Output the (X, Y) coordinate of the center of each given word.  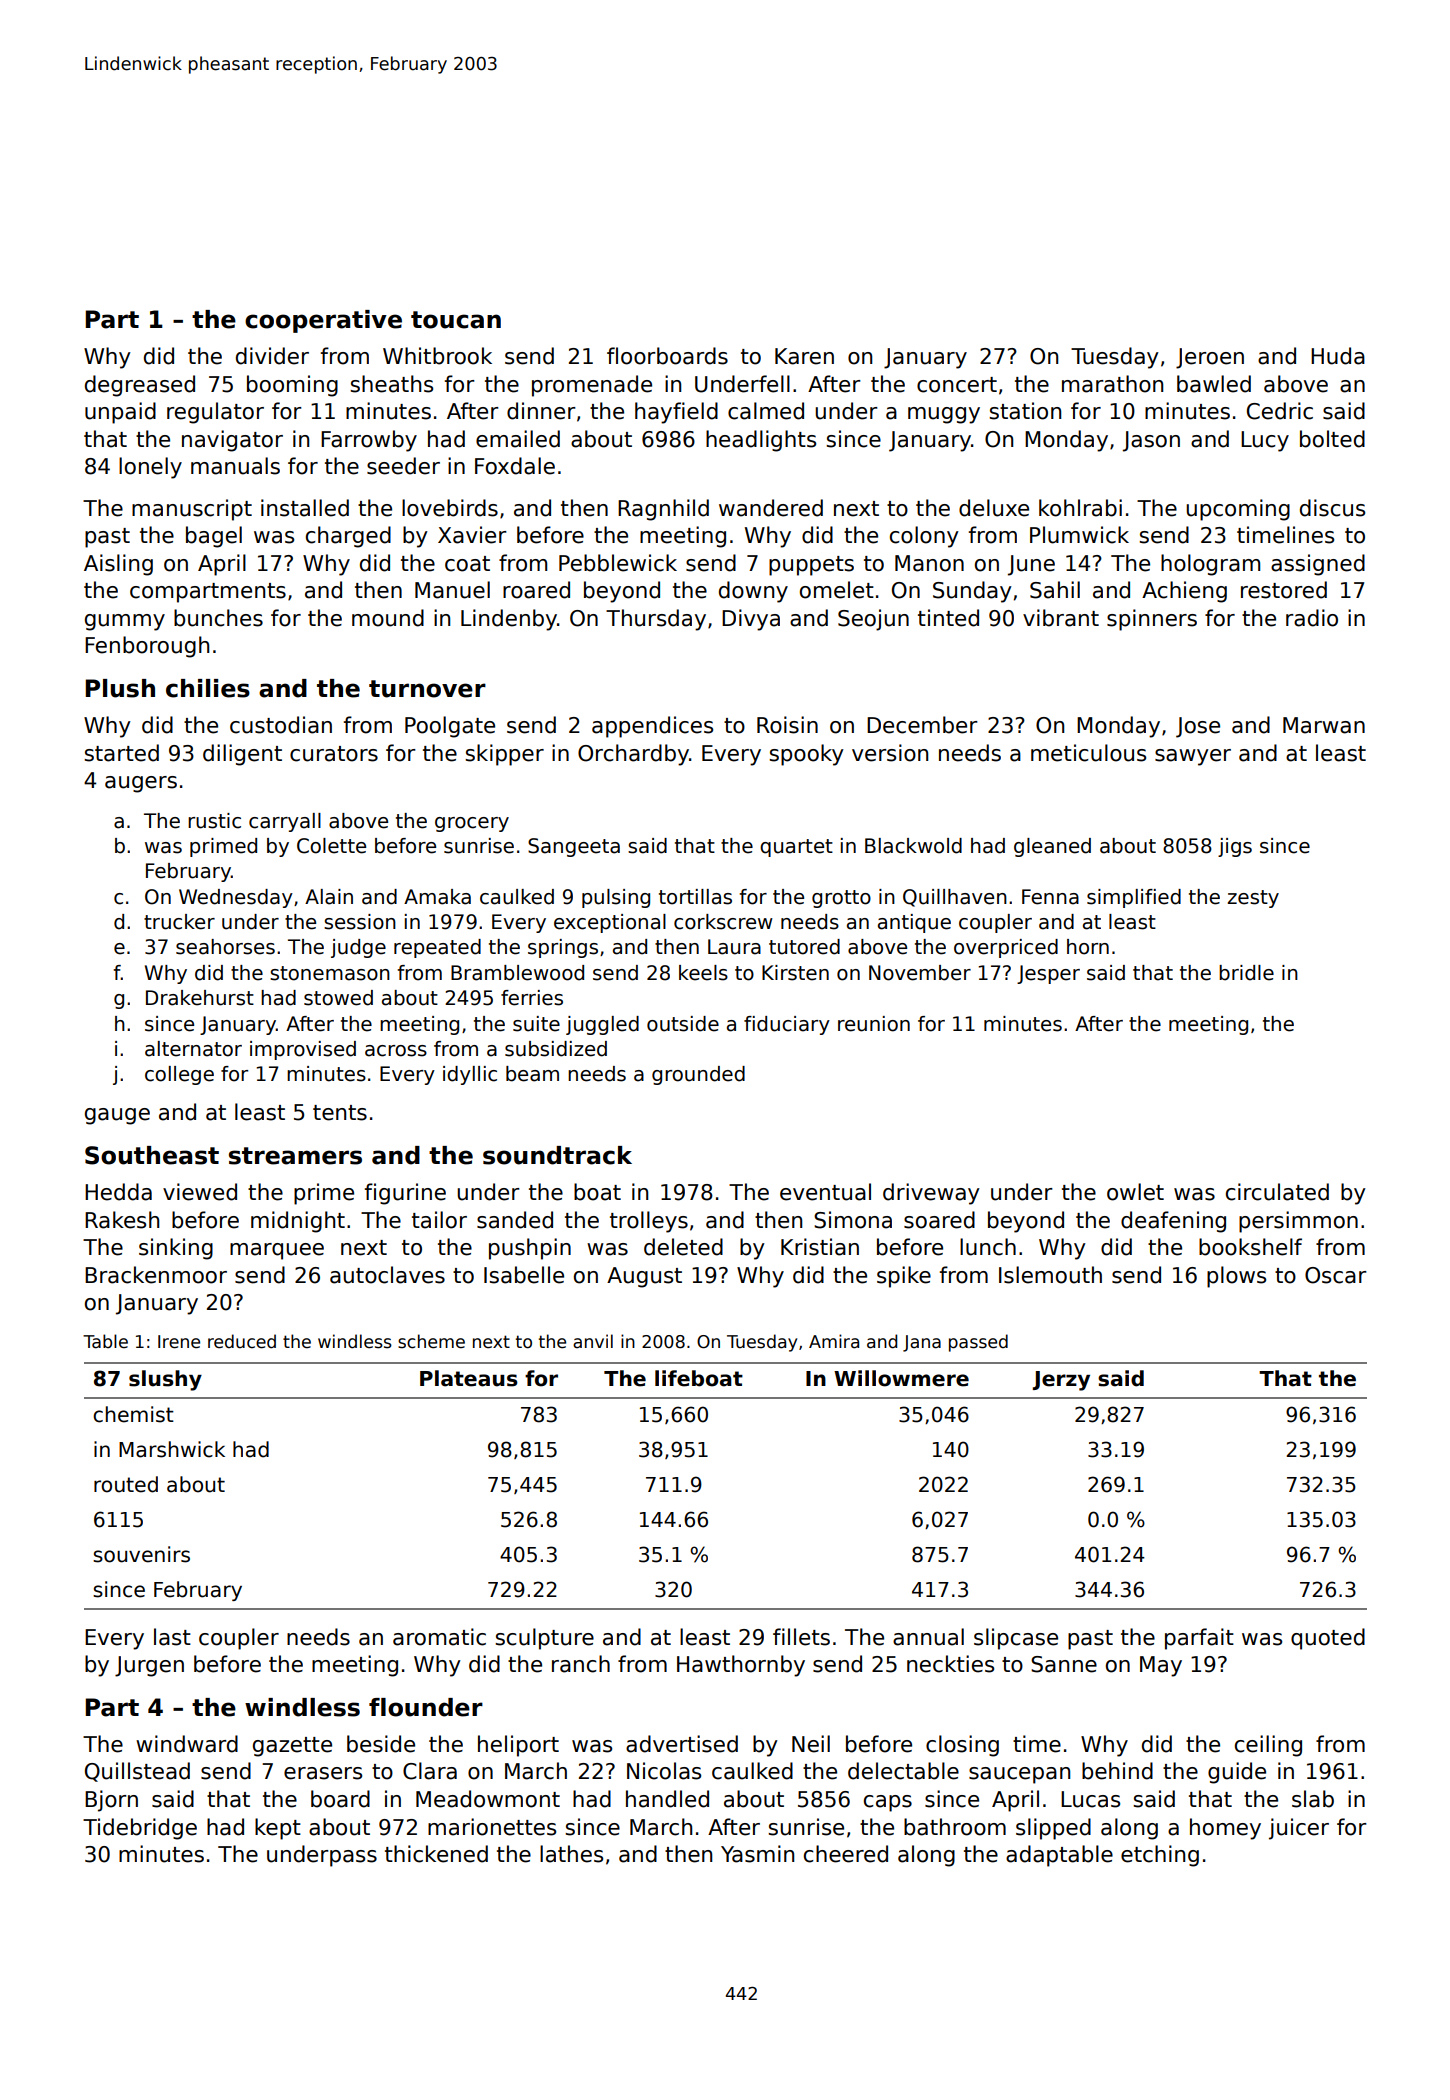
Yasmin (757, 1854)
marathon (1112, 384)
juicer (1299, 1829)
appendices (652, 727)
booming (292, 386)
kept (278, 1829)
